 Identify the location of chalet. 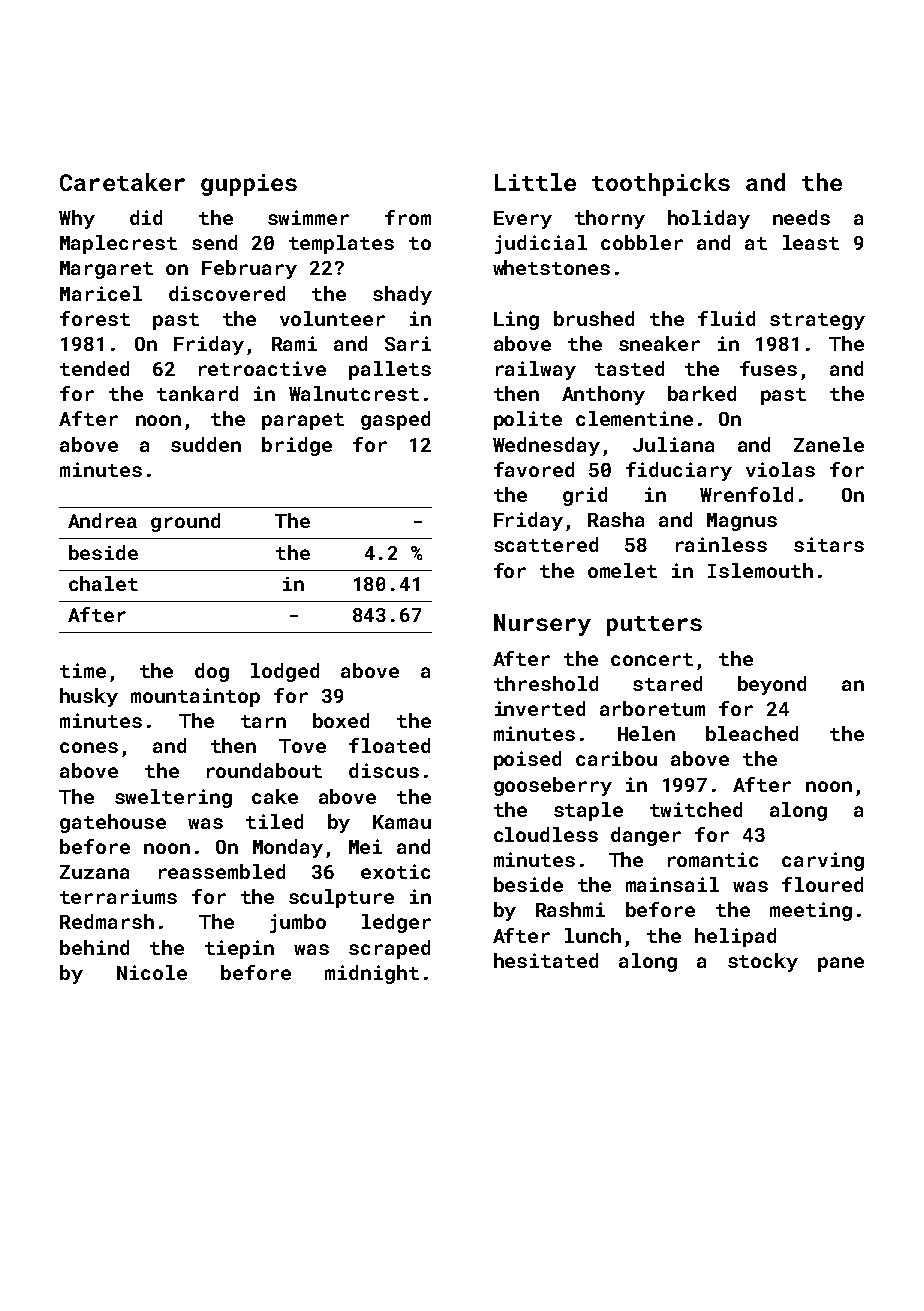
(103, 583).
